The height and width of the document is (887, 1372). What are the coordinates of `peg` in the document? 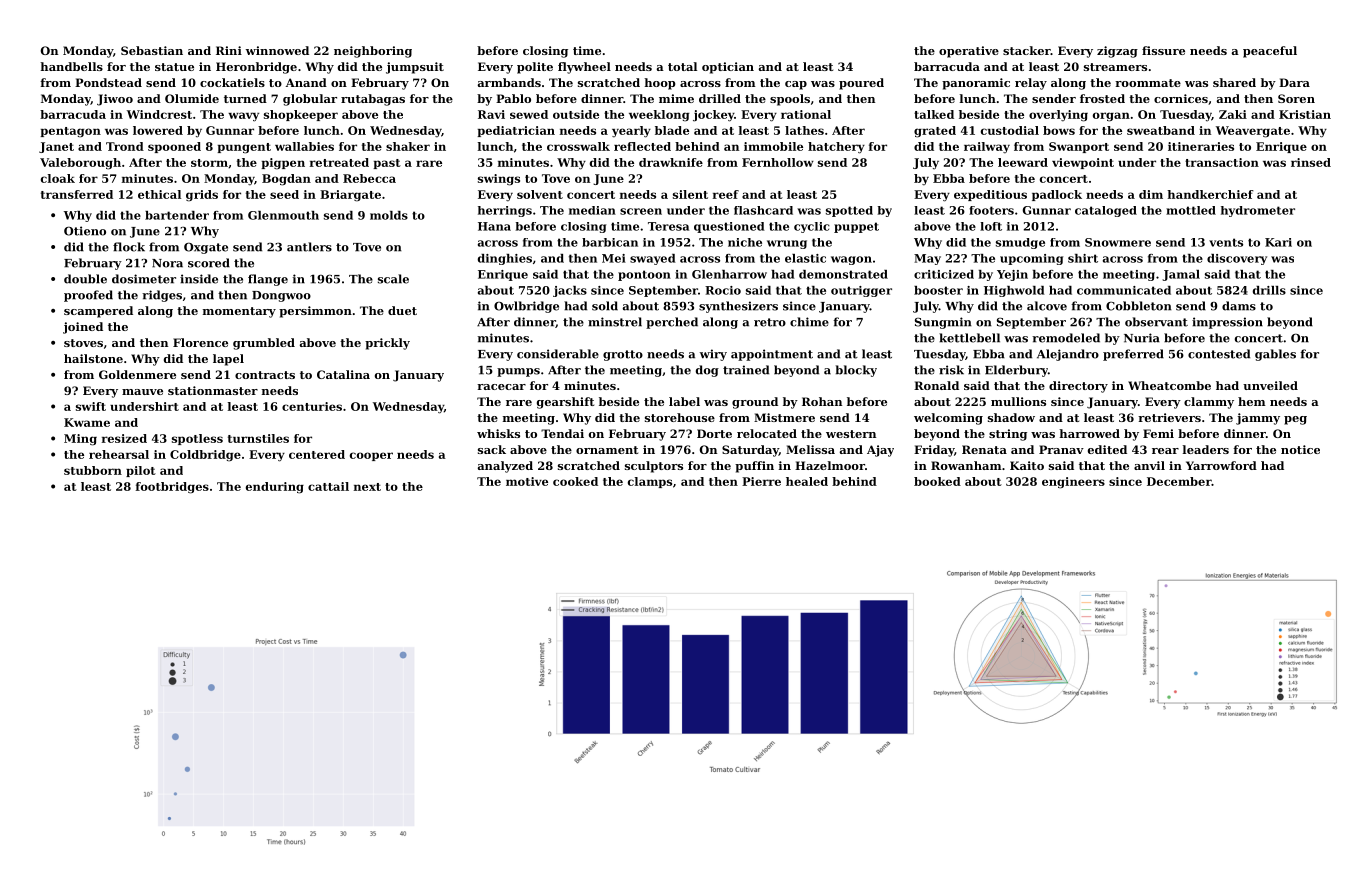 It's located at (1295, 420).
